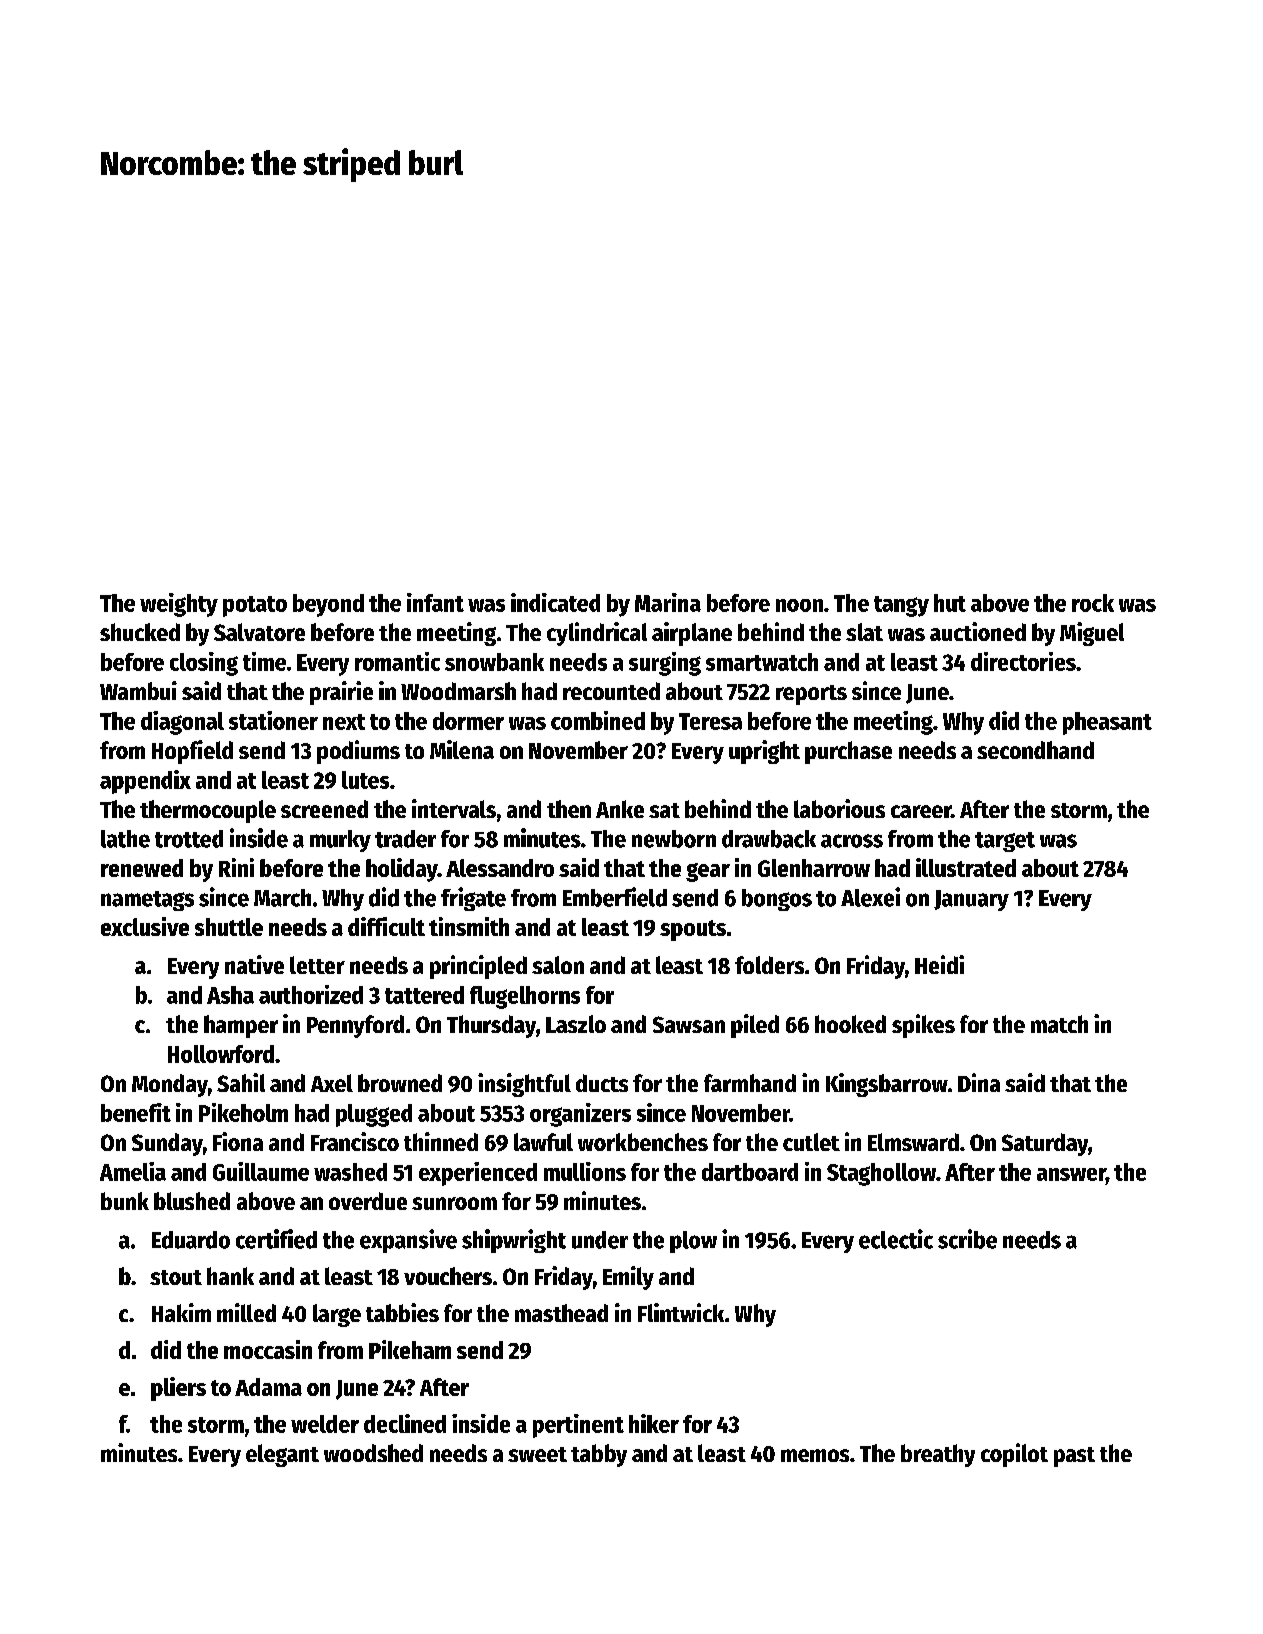  Describe the element at coordinates (325, 1424) in the screenshot. I see `welder` at that location.
